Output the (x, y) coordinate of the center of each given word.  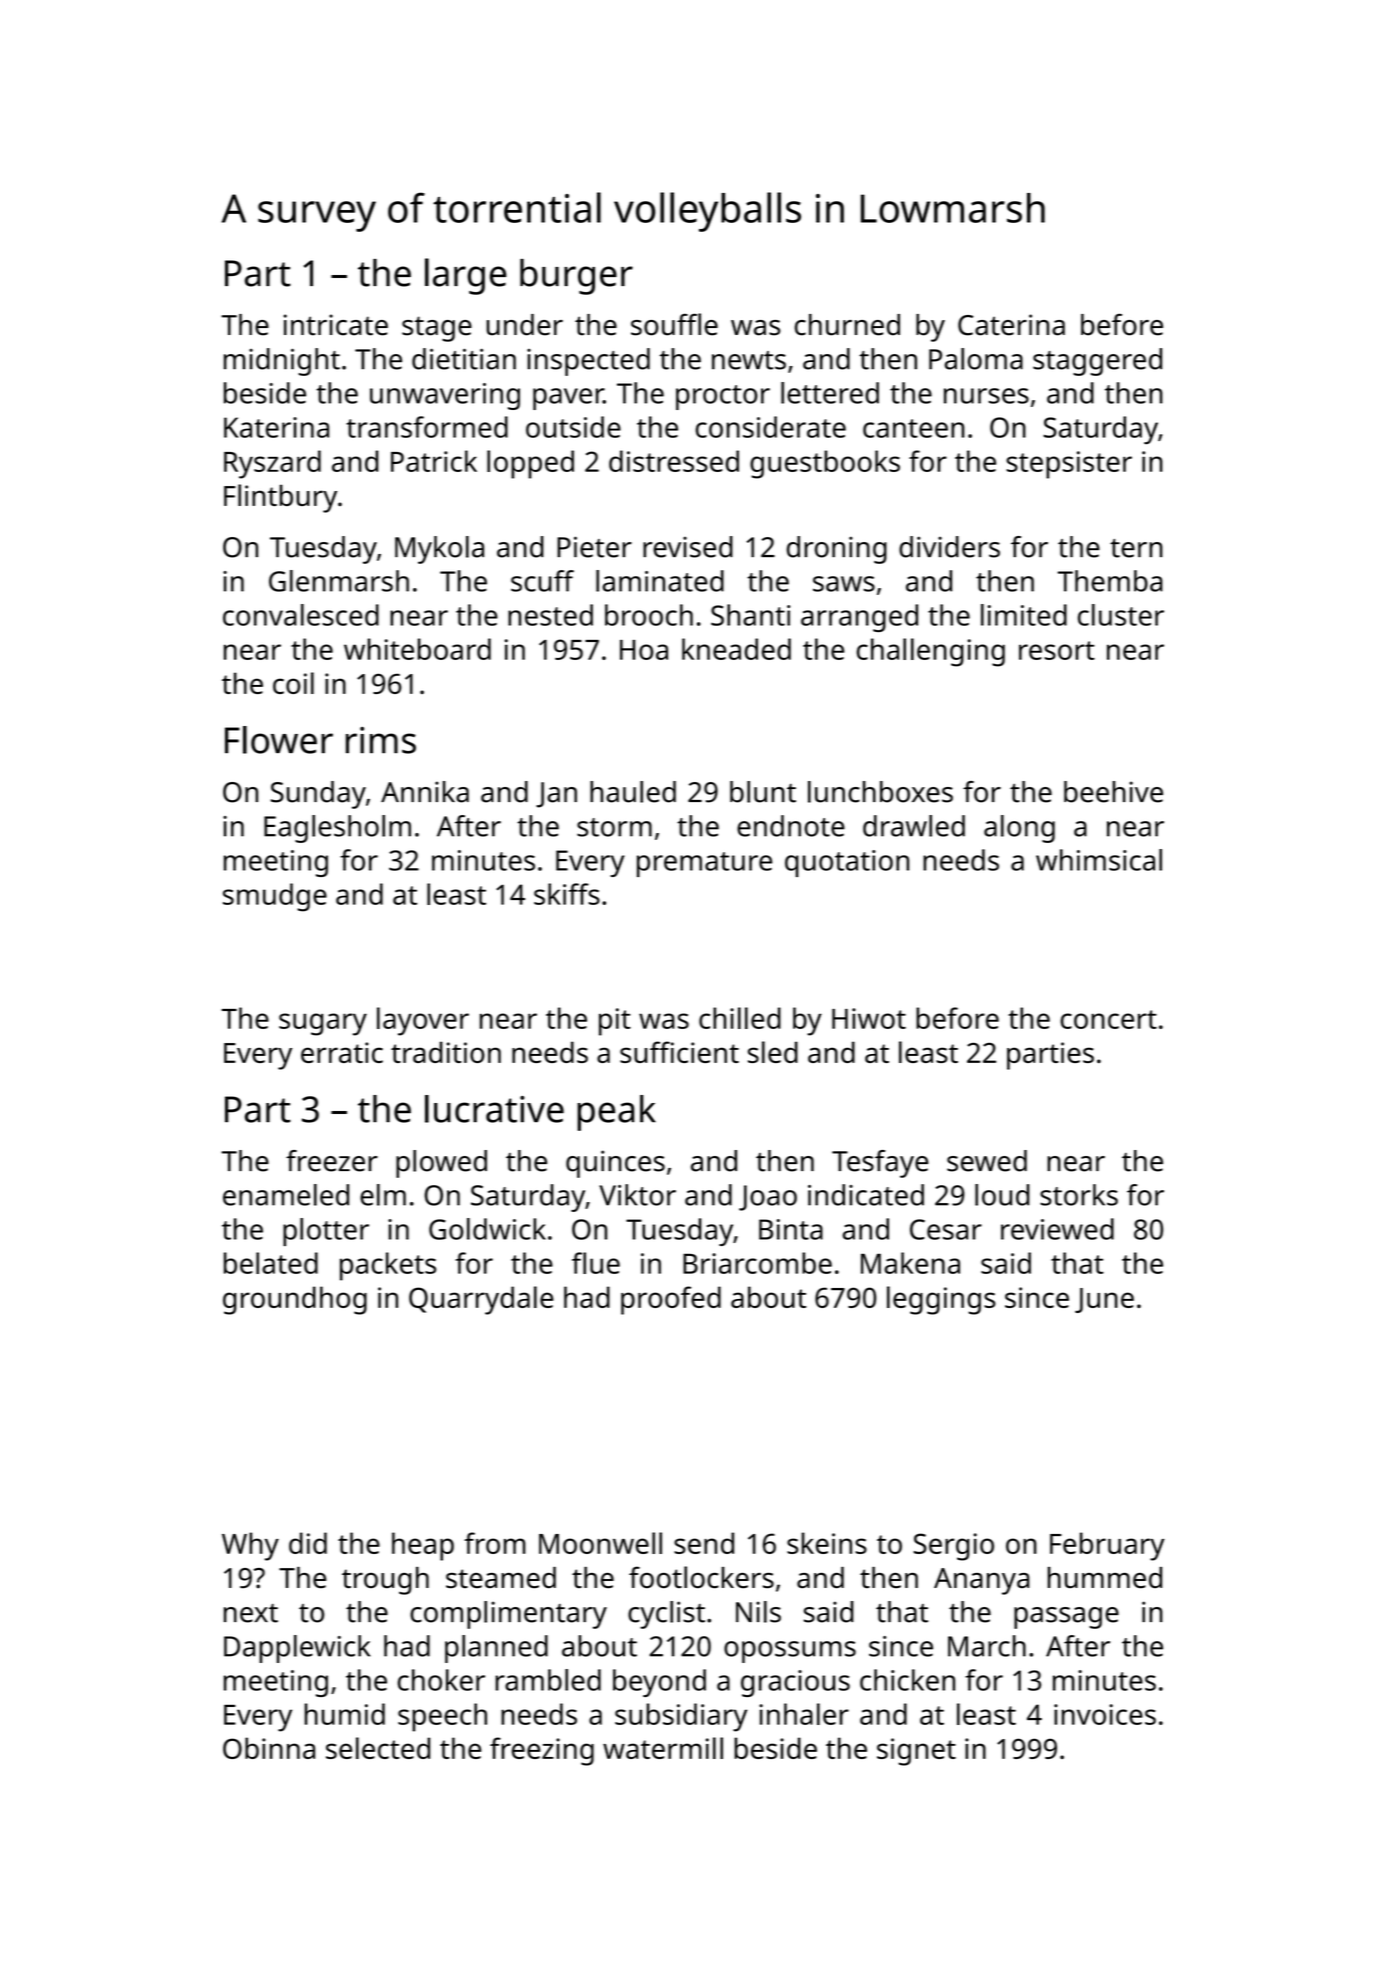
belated (271, 1263)
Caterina (1011, 325)
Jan (556, 795)
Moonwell (600, 1543)
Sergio (954, 1547)
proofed (671, 1300)
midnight (282, 362)
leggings (941, 1300)
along (1019, 829)
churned (847, 325)
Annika (425, 792)
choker (441, 1680)
